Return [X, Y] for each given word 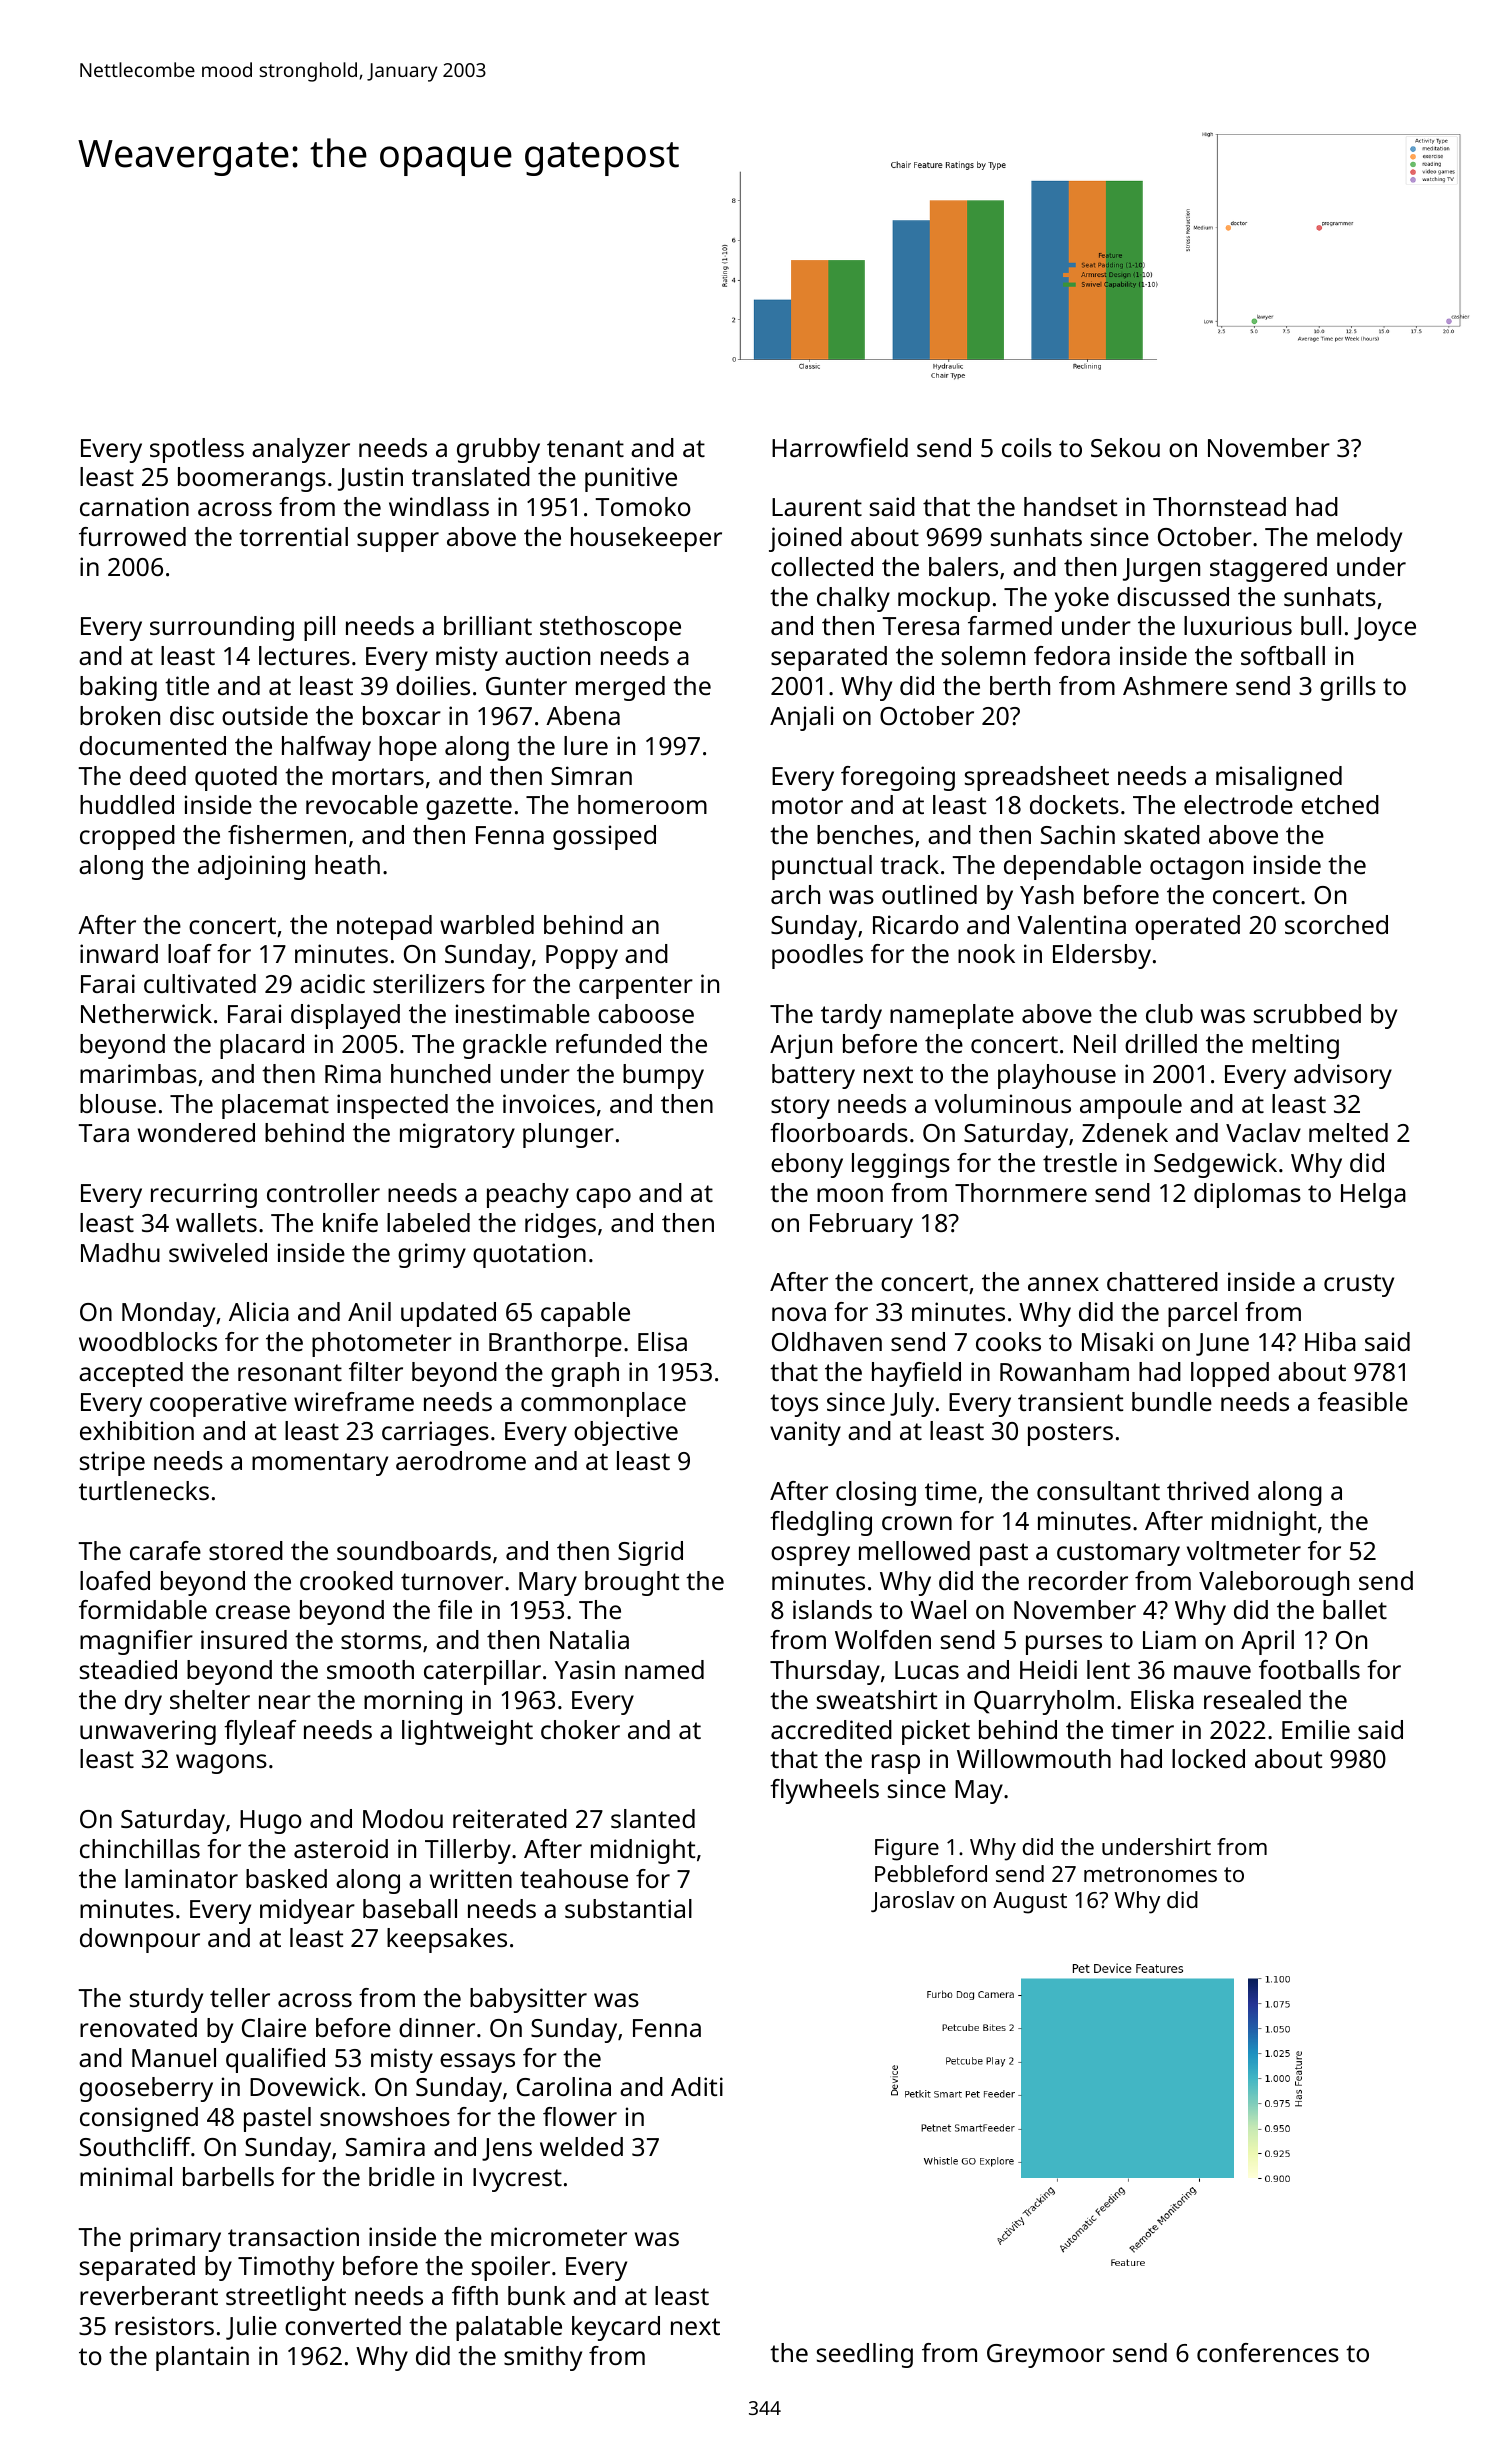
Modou [403, 1818]
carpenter [636, 987]
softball [1283, 655]
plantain [202, 2358]
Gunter [526, 686]
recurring [204, 1195]
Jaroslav [913, 1901]
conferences [1268, 2352]
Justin [370, 479]
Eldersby [1102, 956]
